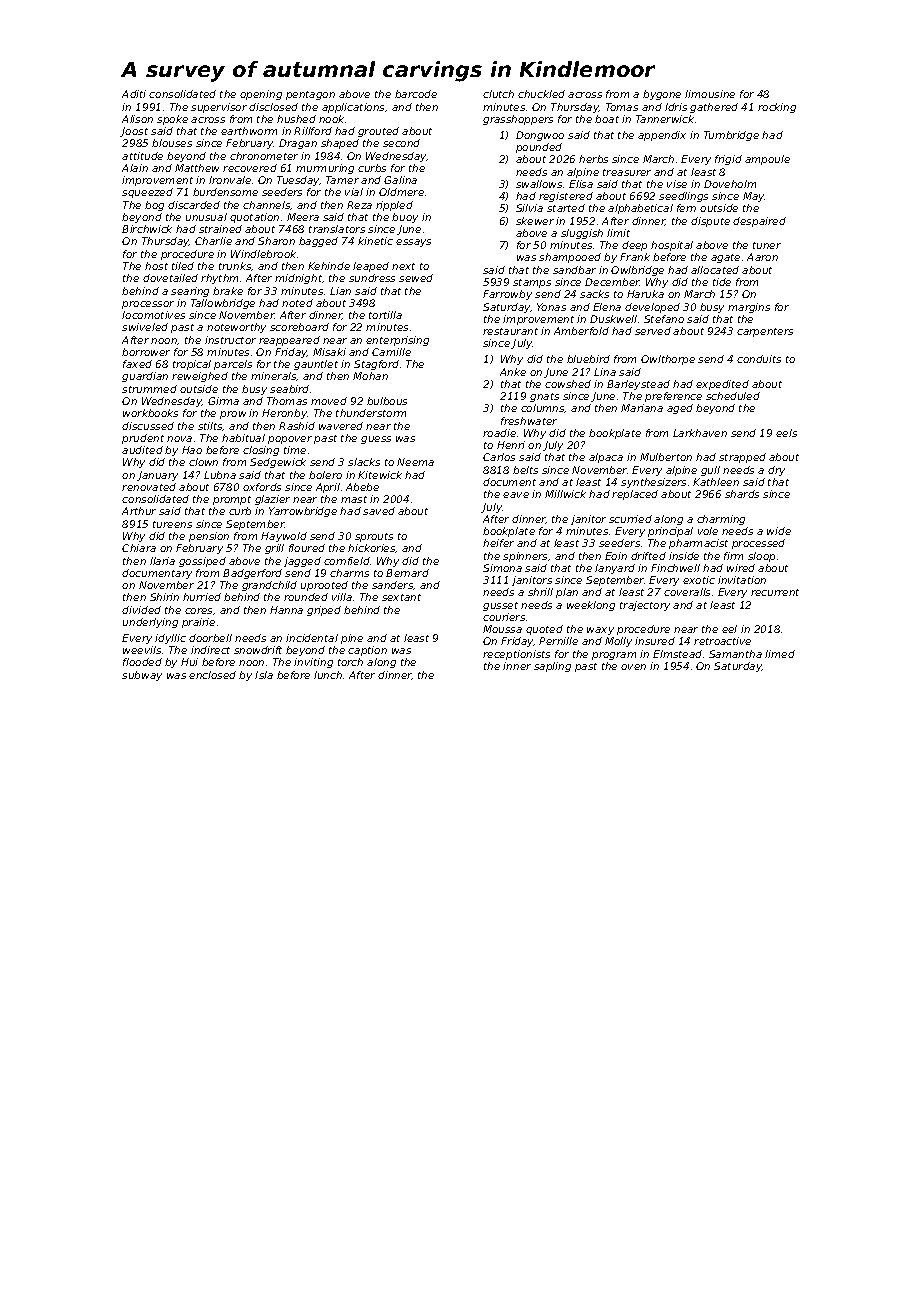  Describe the element at coordinates (223, 304) in the image. I see `Tallowbridge` at that location.
